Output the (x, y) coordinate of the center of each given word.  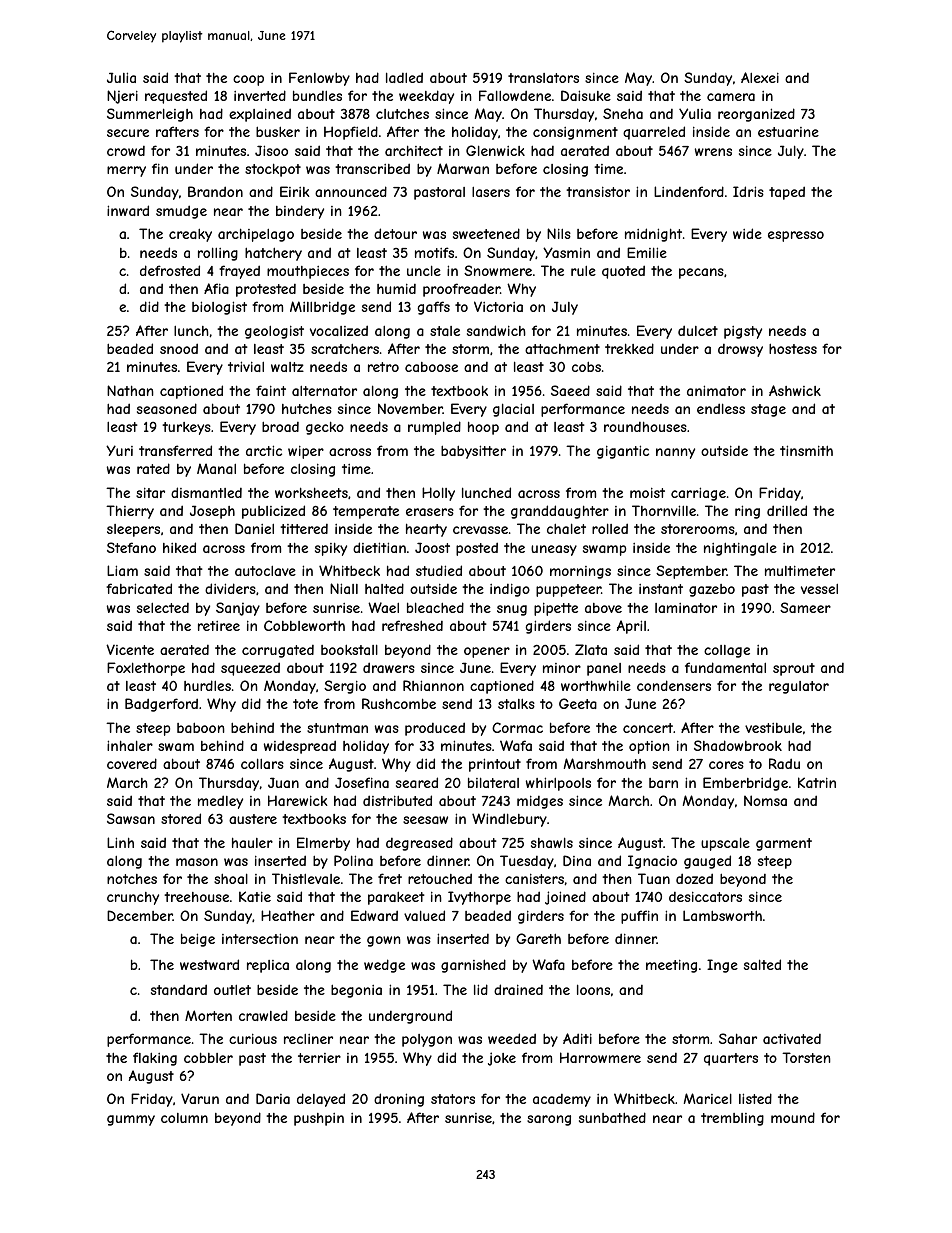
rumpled (434, 428)
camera (731, 97)
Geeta (578, 703)
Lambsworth (722, 915)
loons (593, 989)
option (649, 747)
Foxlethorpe (146, 669)
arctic (264, 450)
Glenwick (495, 150)
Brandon (215, 191)
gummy (131, 1120)
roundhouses (645, 426)
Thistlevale (306, 878)
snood (179, 348)
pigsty (743, 332)
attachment (562, 349)
